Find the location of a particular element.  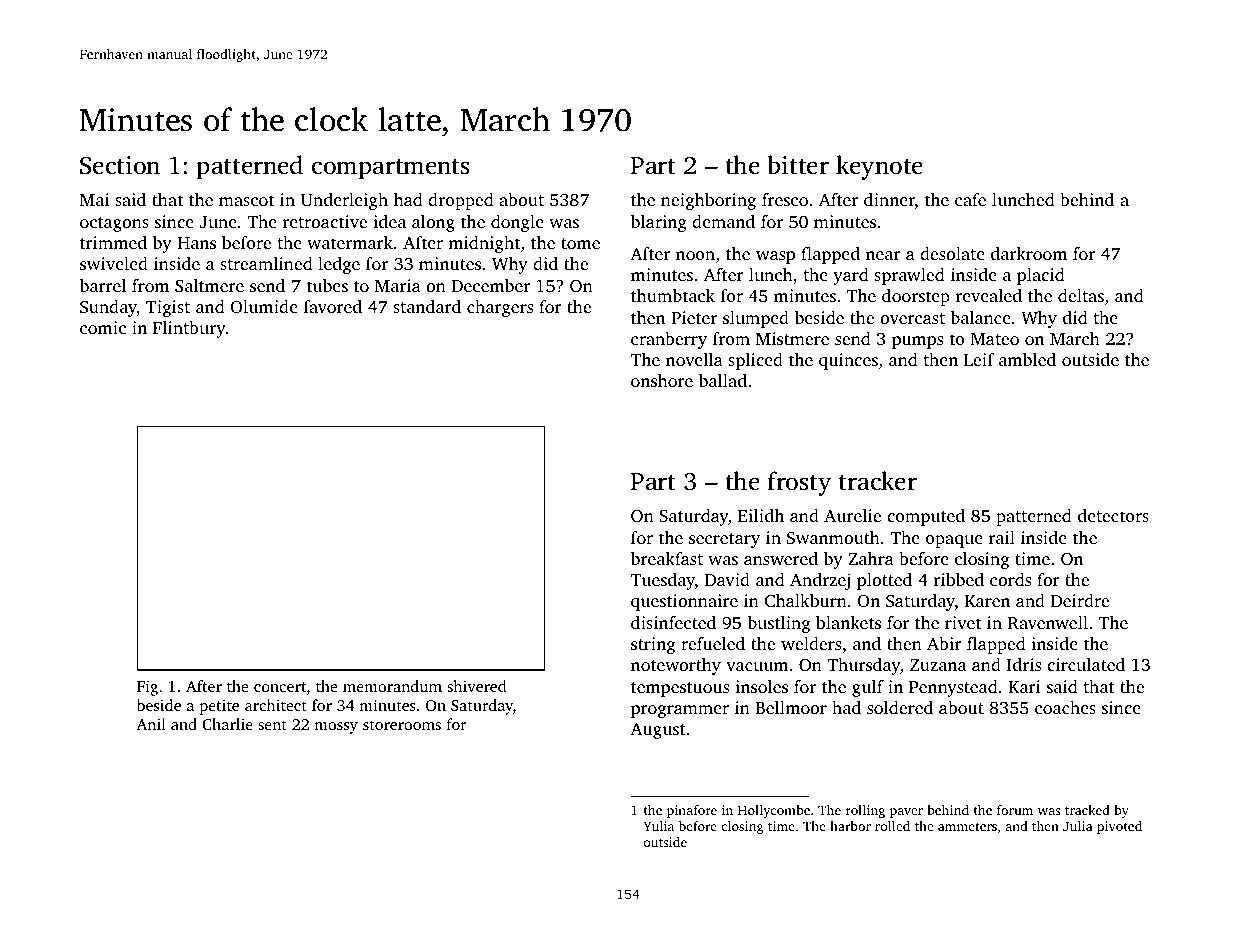

comic is located at coordinates (103, 327).
